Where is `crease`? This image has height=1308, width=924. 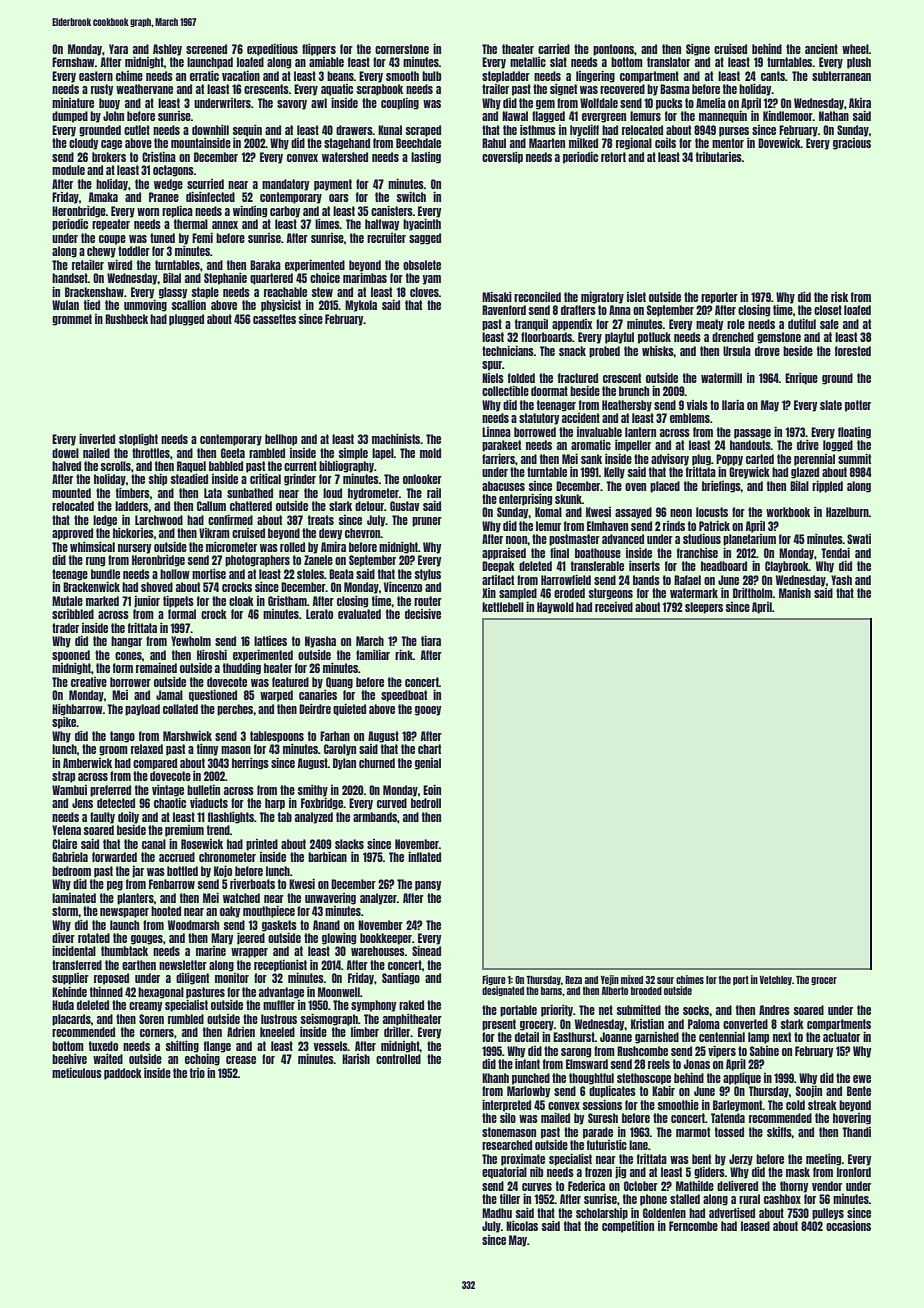
crease is located at coordinates (241, 1060).
